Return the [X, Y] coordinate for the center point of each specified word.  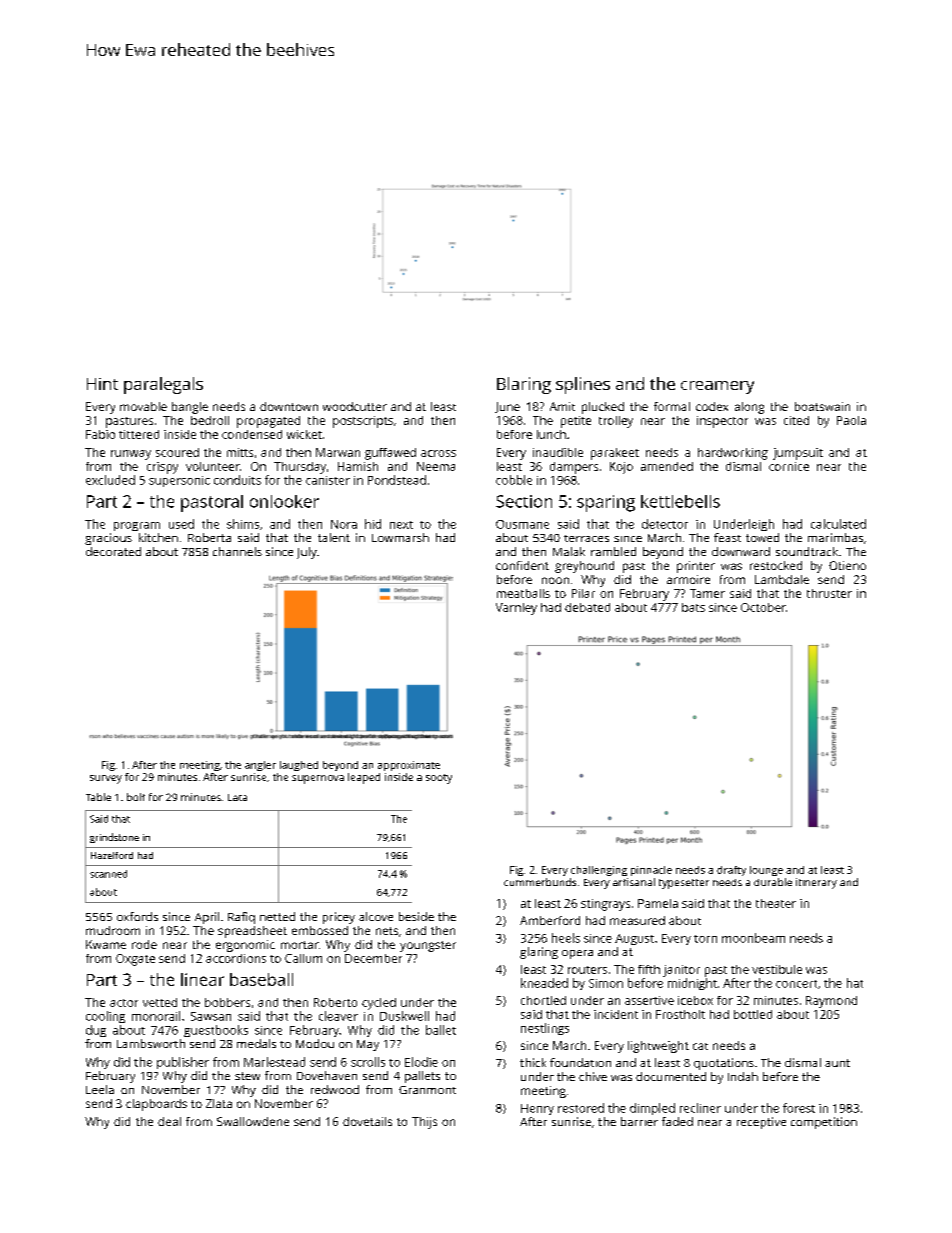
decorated [113, 551]
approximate [409, 766]
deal [169, 1121]
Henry [537, 1109]
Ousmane [522, 524]
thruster [829, 593]
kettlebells [680, 501]
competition [824, 1123]
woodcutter [355, 406]
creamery [717, 387]
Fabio [100, 434]
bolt [136, 797]
